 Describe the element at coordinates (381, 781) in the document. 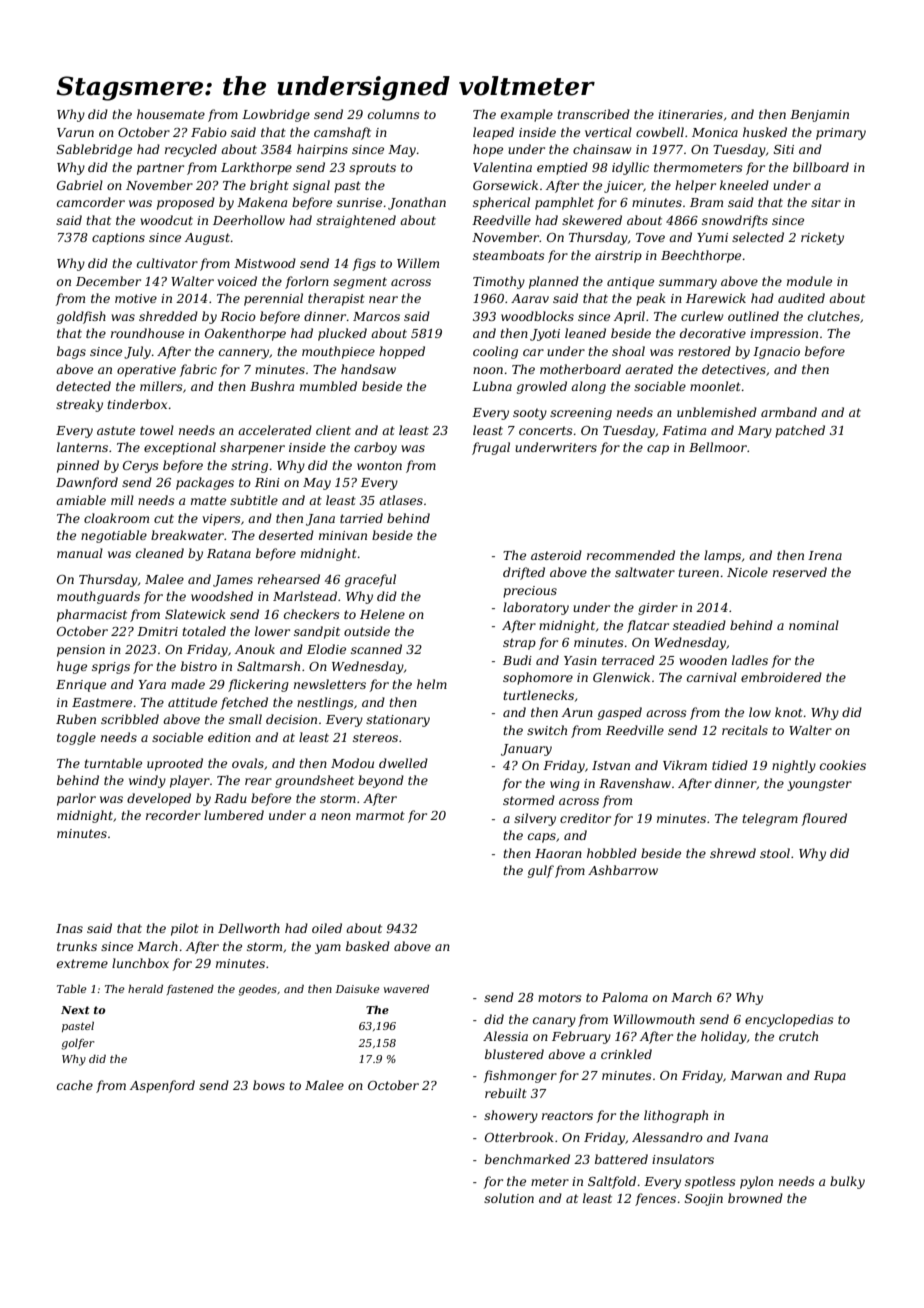

I see `beyond` at that location.
